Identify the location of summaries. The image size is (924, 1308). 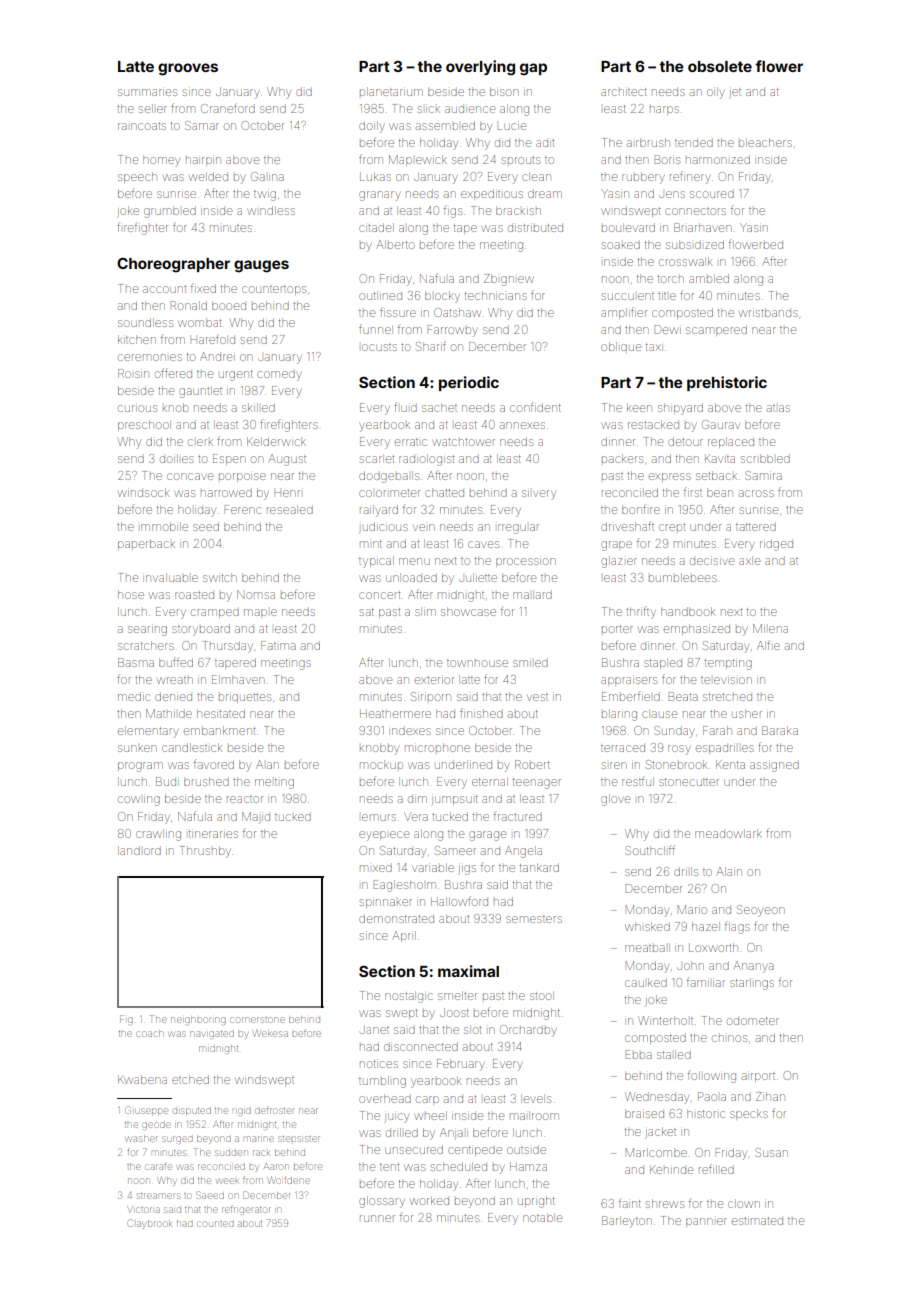
(147, 92).
